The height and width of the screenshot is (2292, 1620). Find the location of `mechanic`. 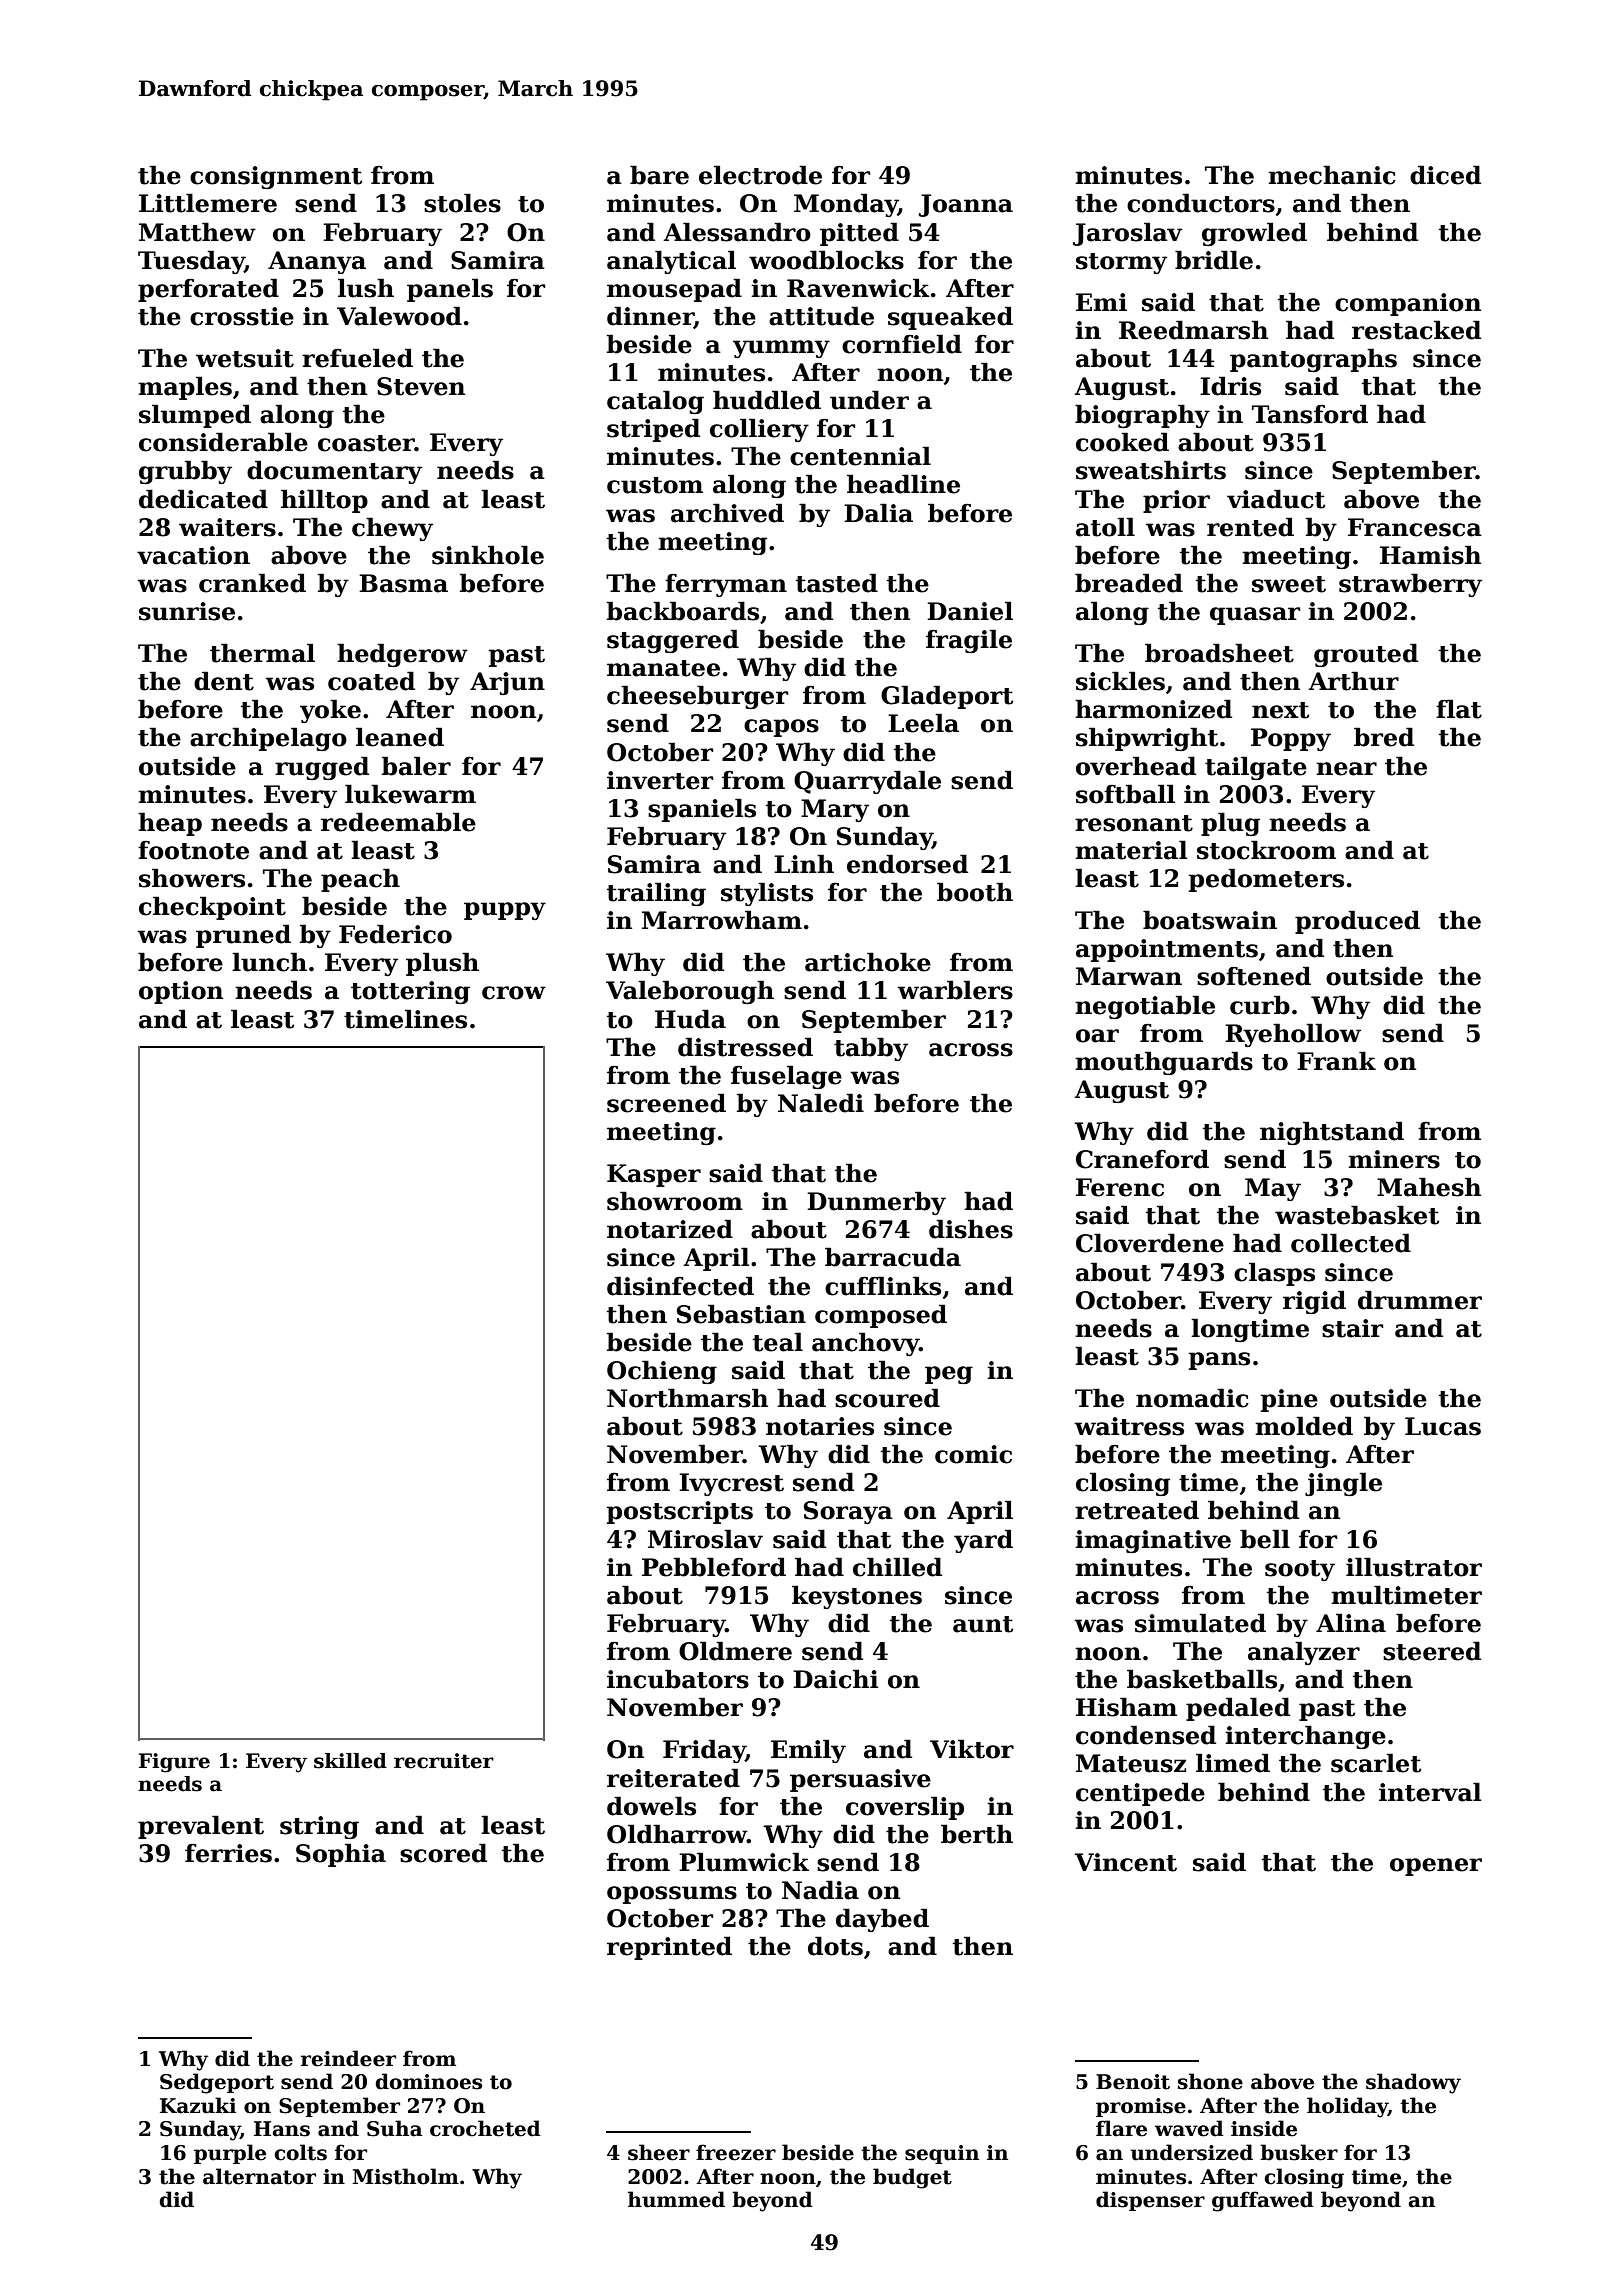

mechanic is located at coordinates (1332, 175).
